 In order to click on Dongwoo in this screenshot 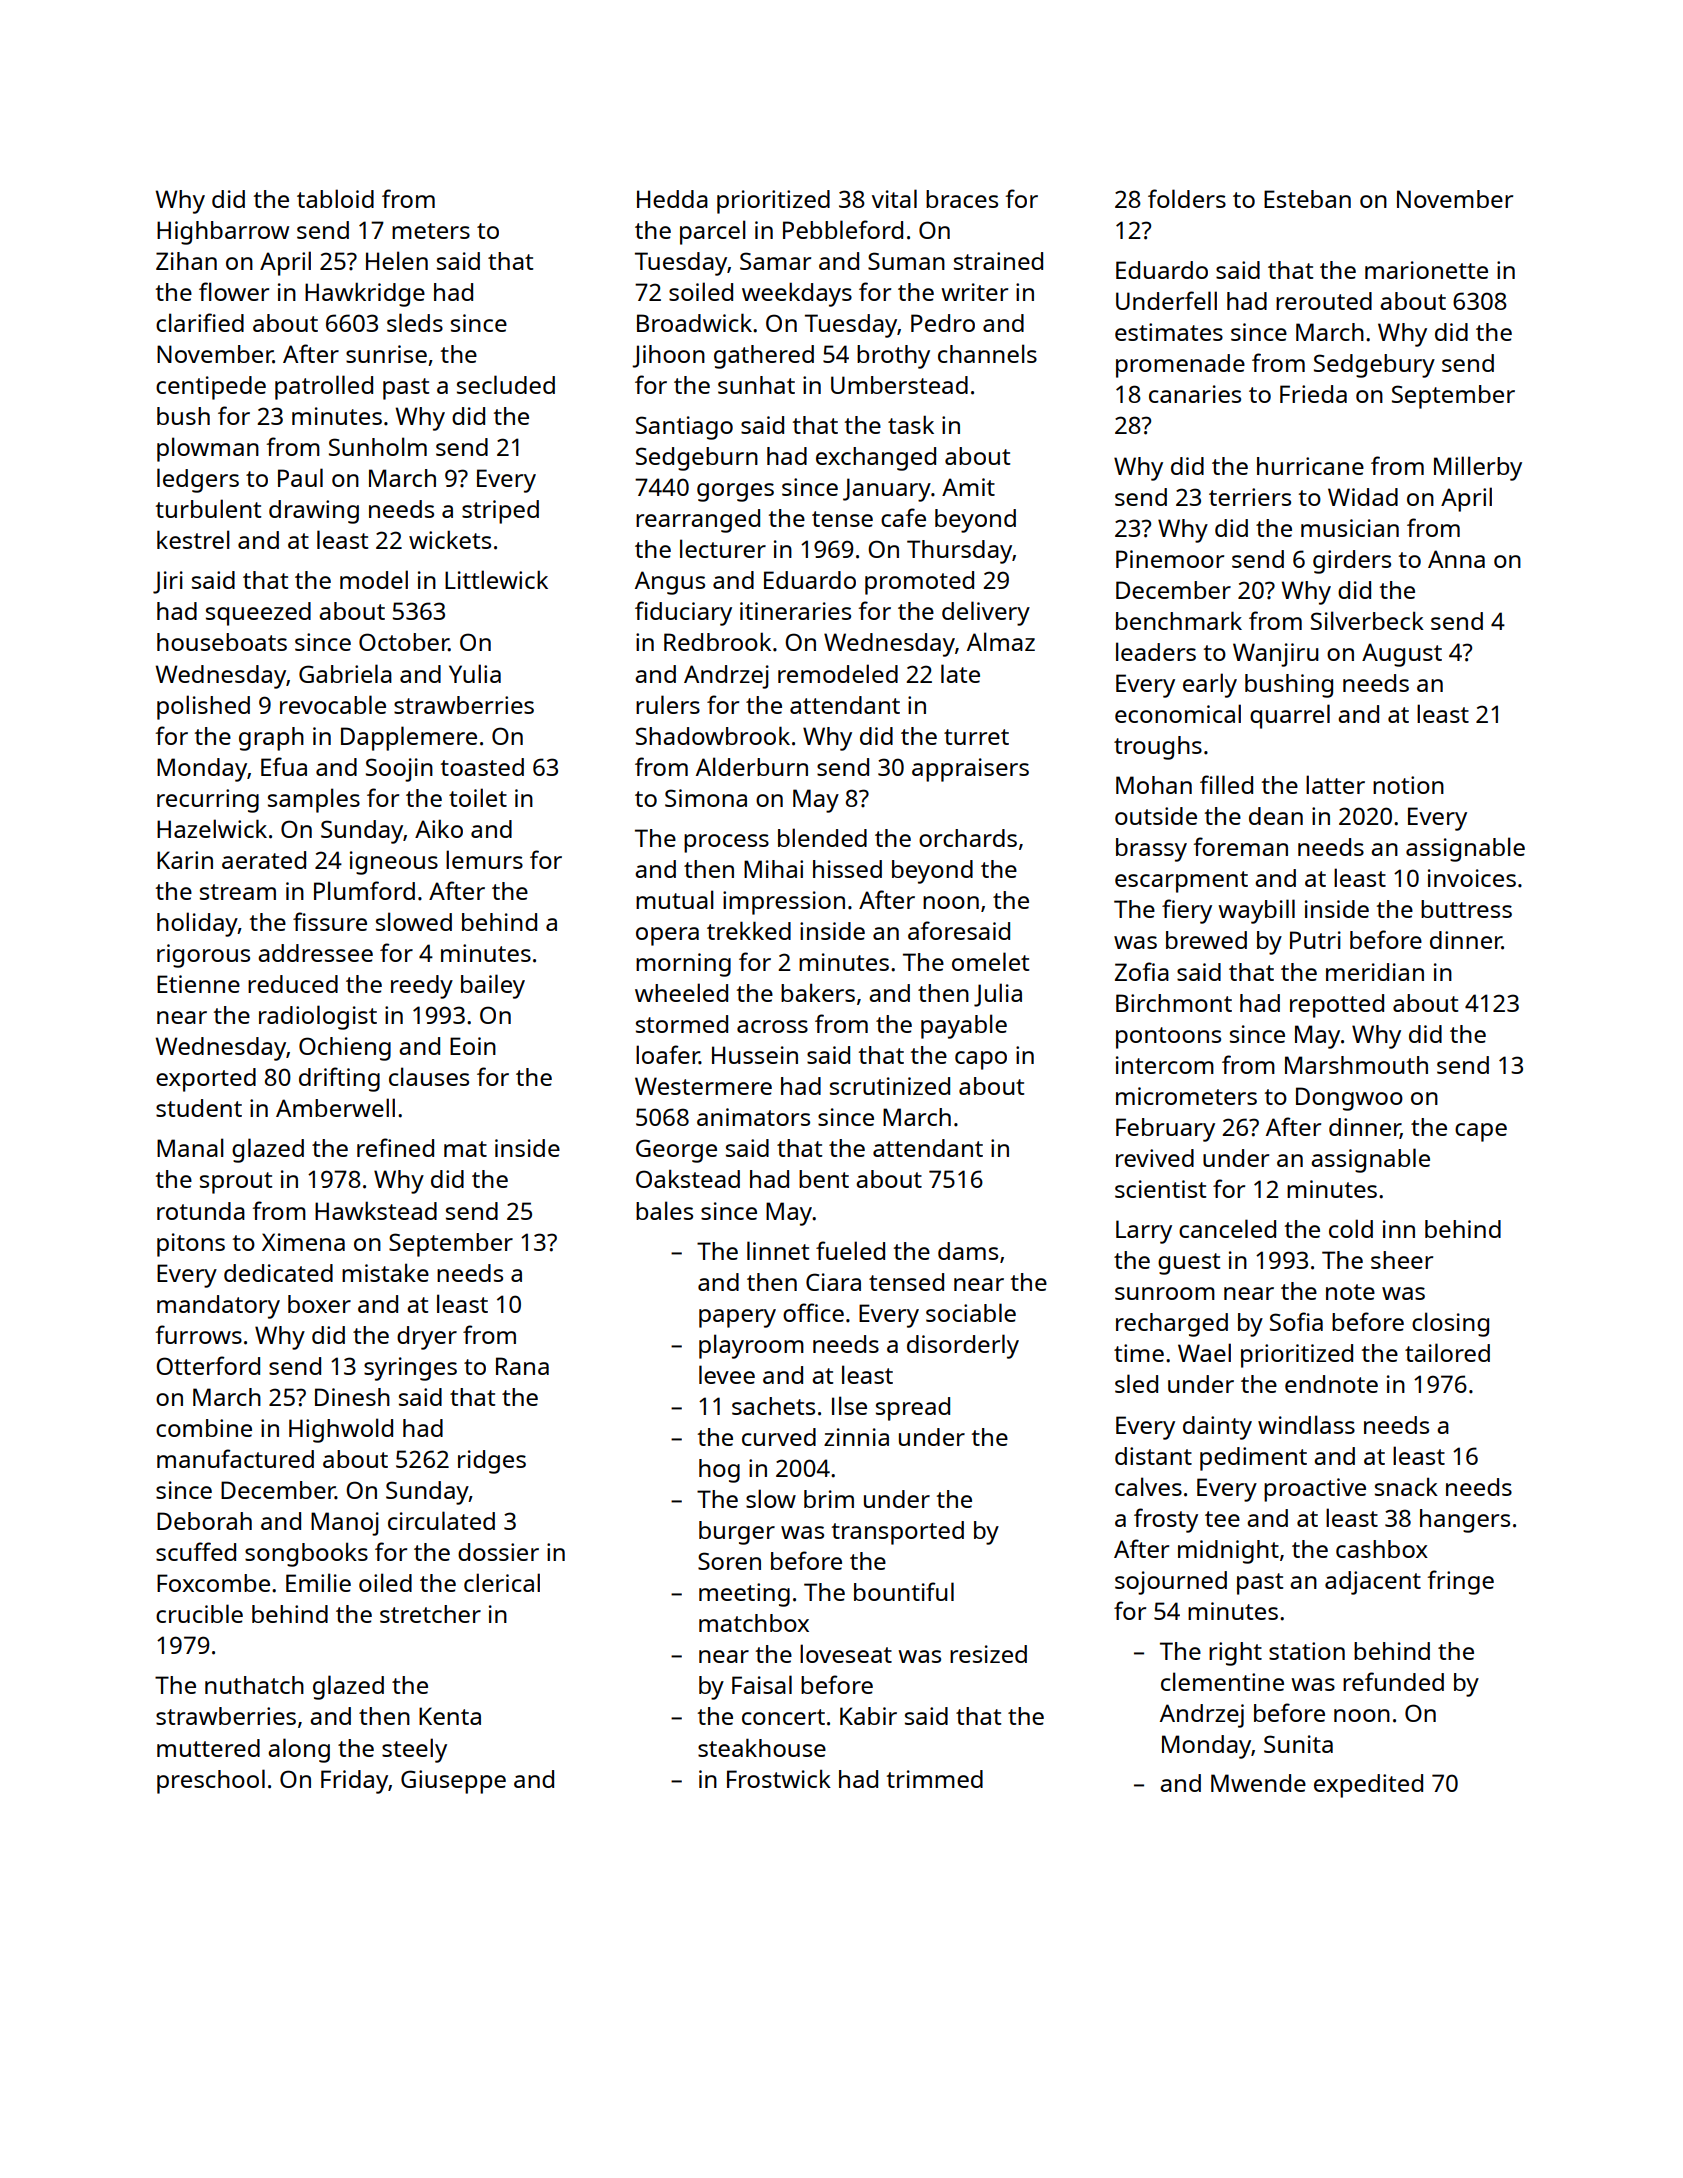, I will do `click(1349, 1099)`.
